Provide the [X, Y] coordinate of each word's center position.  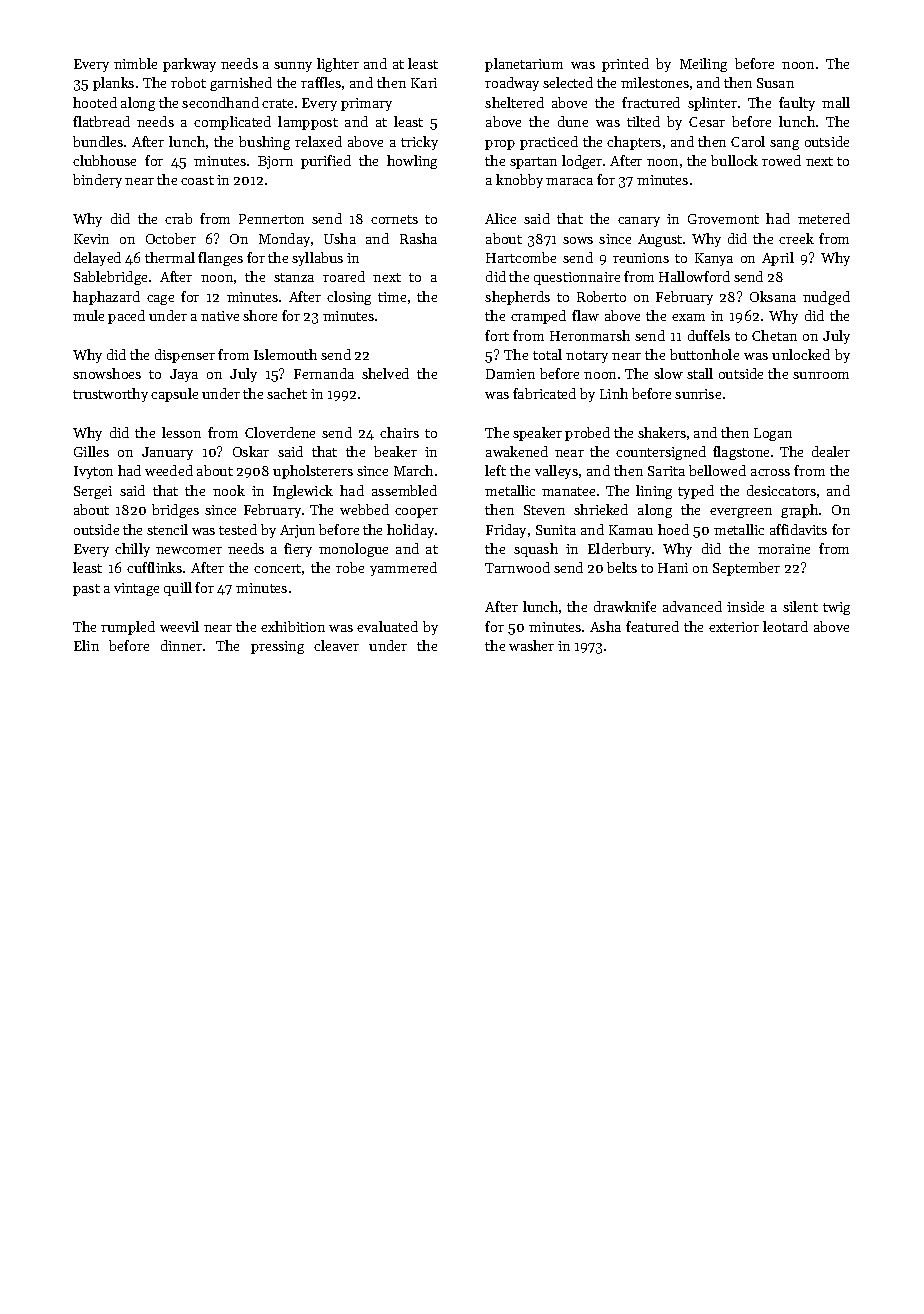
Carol [748, 141]
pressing [277, 647]
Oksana [773, 296]
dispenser [185, 356]
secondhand [220, 102]
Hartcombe [521, 257]
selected [568, 82]
